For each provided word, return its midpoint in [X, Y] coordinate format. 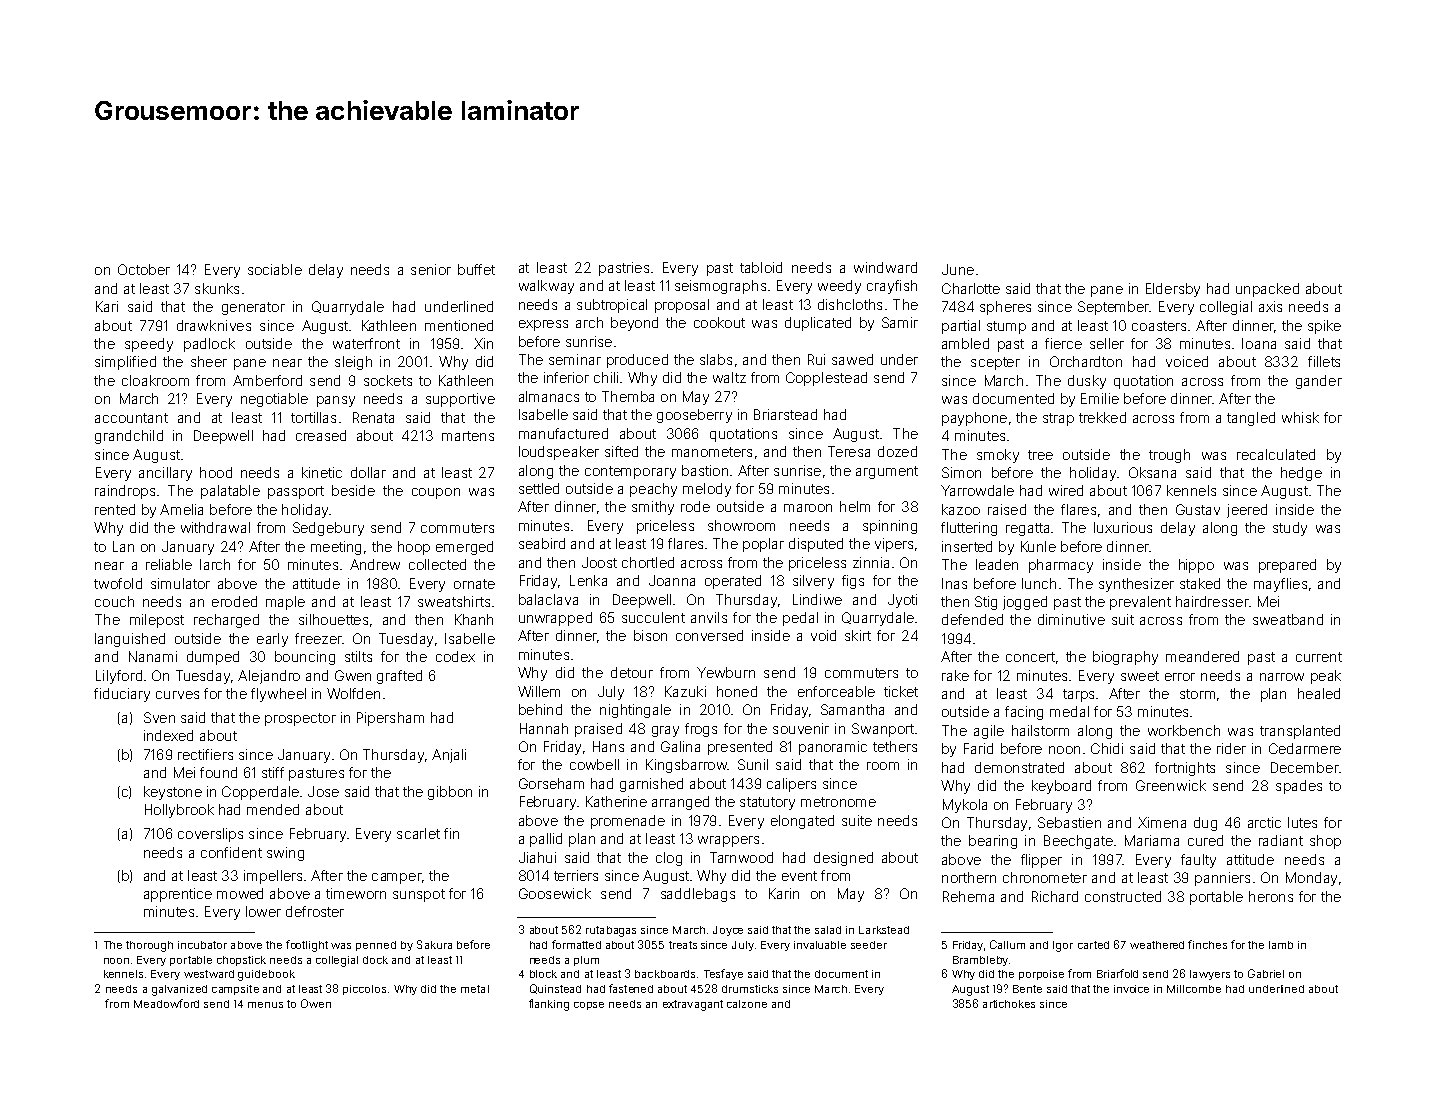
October [144, 269]
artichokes [1009, 1004]
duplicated [818, 324]
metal [475, 989]
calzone [747, 1004]
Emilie [1100, 398]
